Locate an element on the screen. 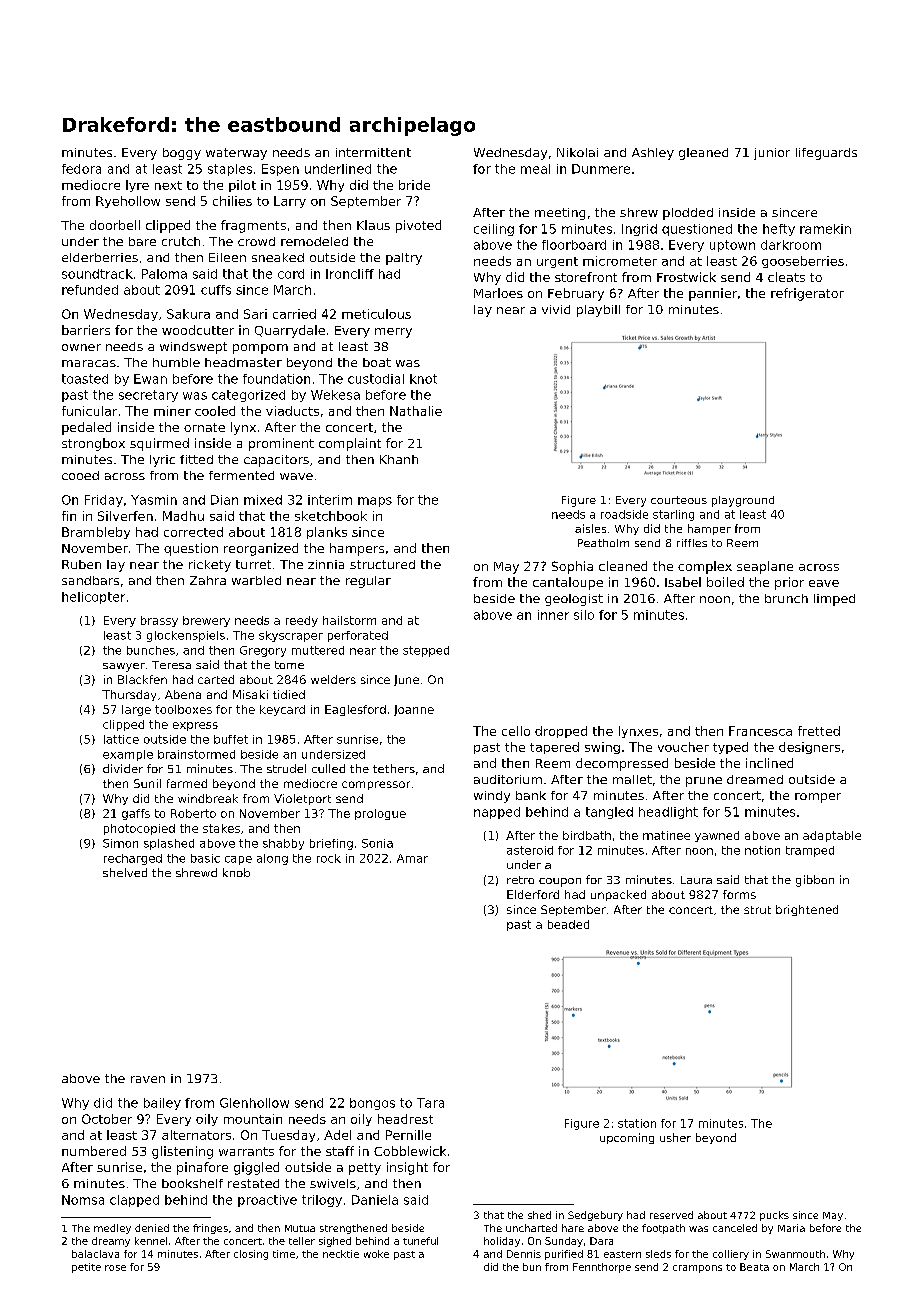  boat is located at coordinates (377, 362).
